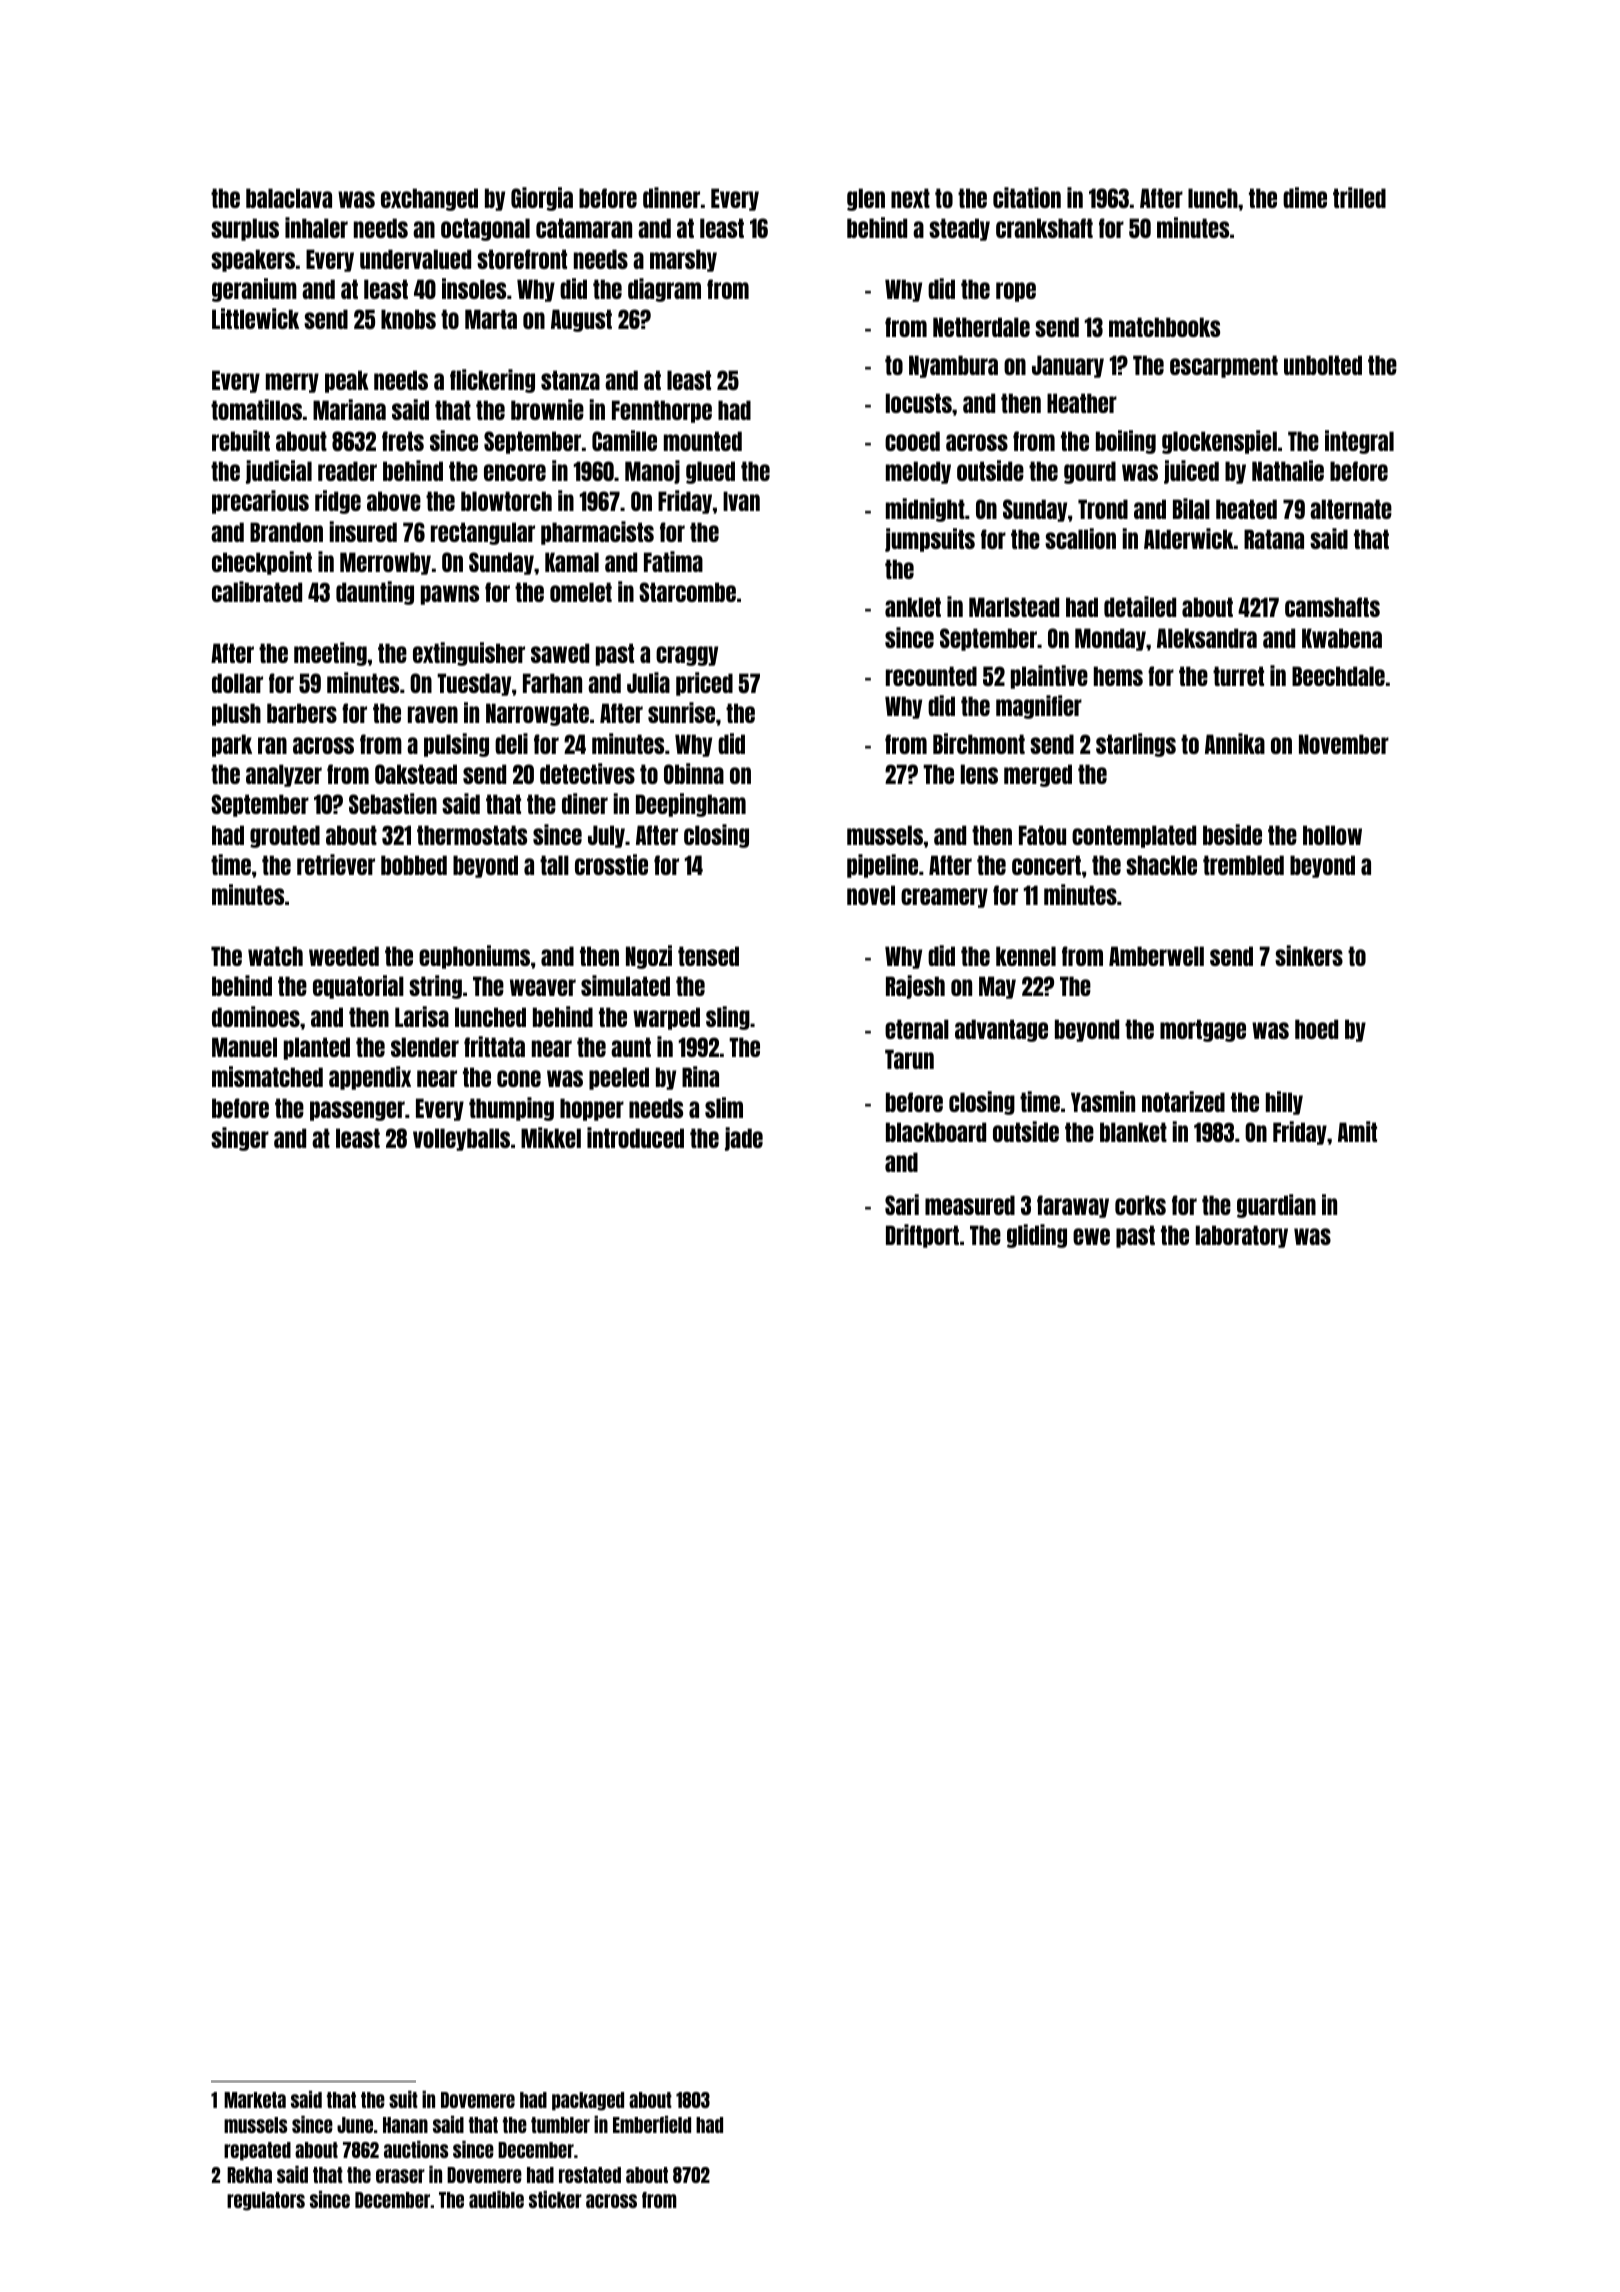  Describe the element at coordinates (355, 2125) in the image. I see `June` at that location.
